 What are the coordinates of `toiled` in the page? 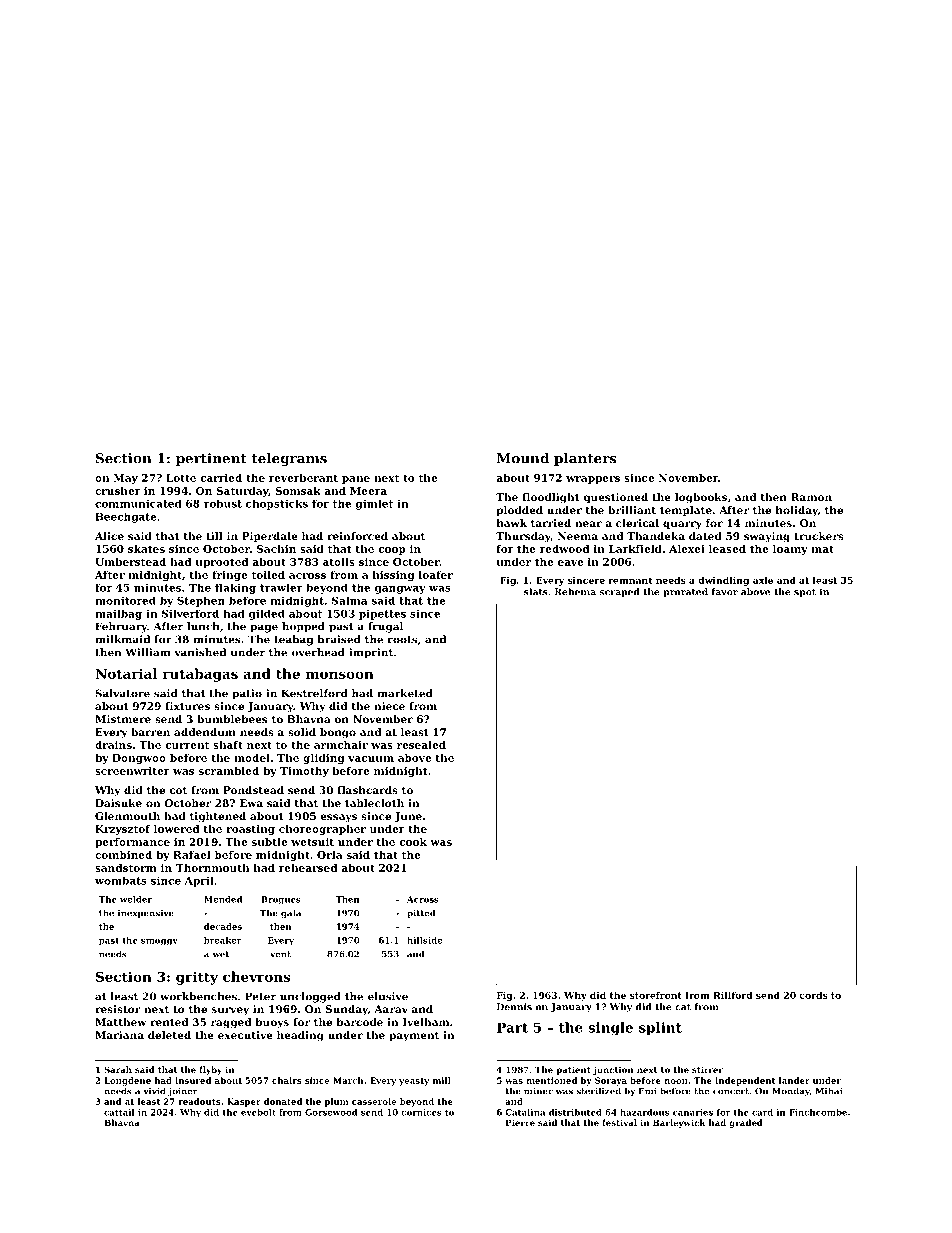 It's located at (268, 575).
